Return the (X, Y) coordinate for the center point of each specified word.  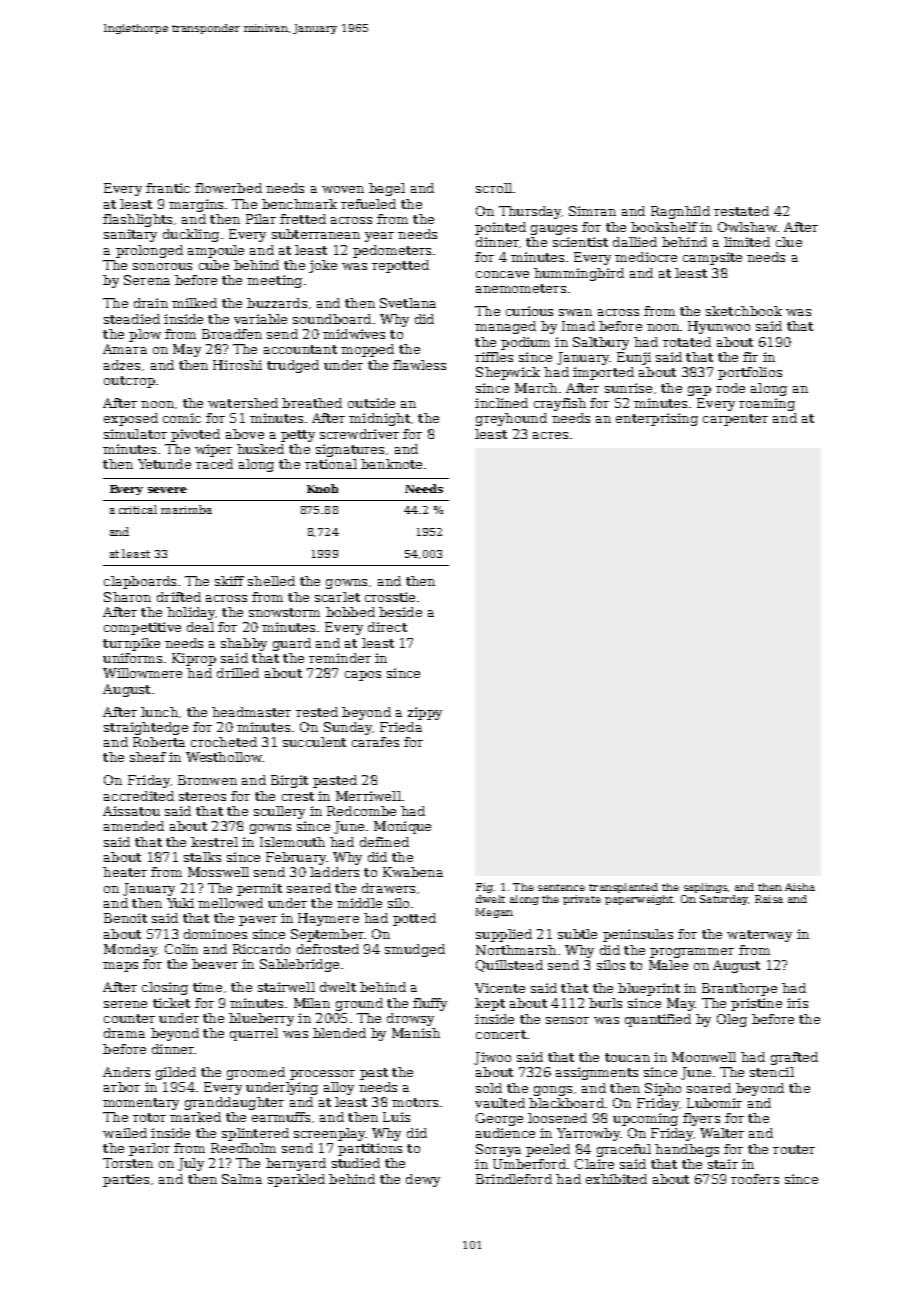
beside (400, 612)
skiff (229, 581)
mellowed (230, 903)
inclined (501, 403)
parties (126, 1180)
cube (214, 265)
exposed (131, 419)
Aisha (800, 887)
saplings (705, 888)
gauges (554, 230)
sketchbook (744, 311)
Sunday (348, 728)
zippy (425, 713)
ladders (334, 872)
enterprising (657, 419)
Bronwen (207, 780)
